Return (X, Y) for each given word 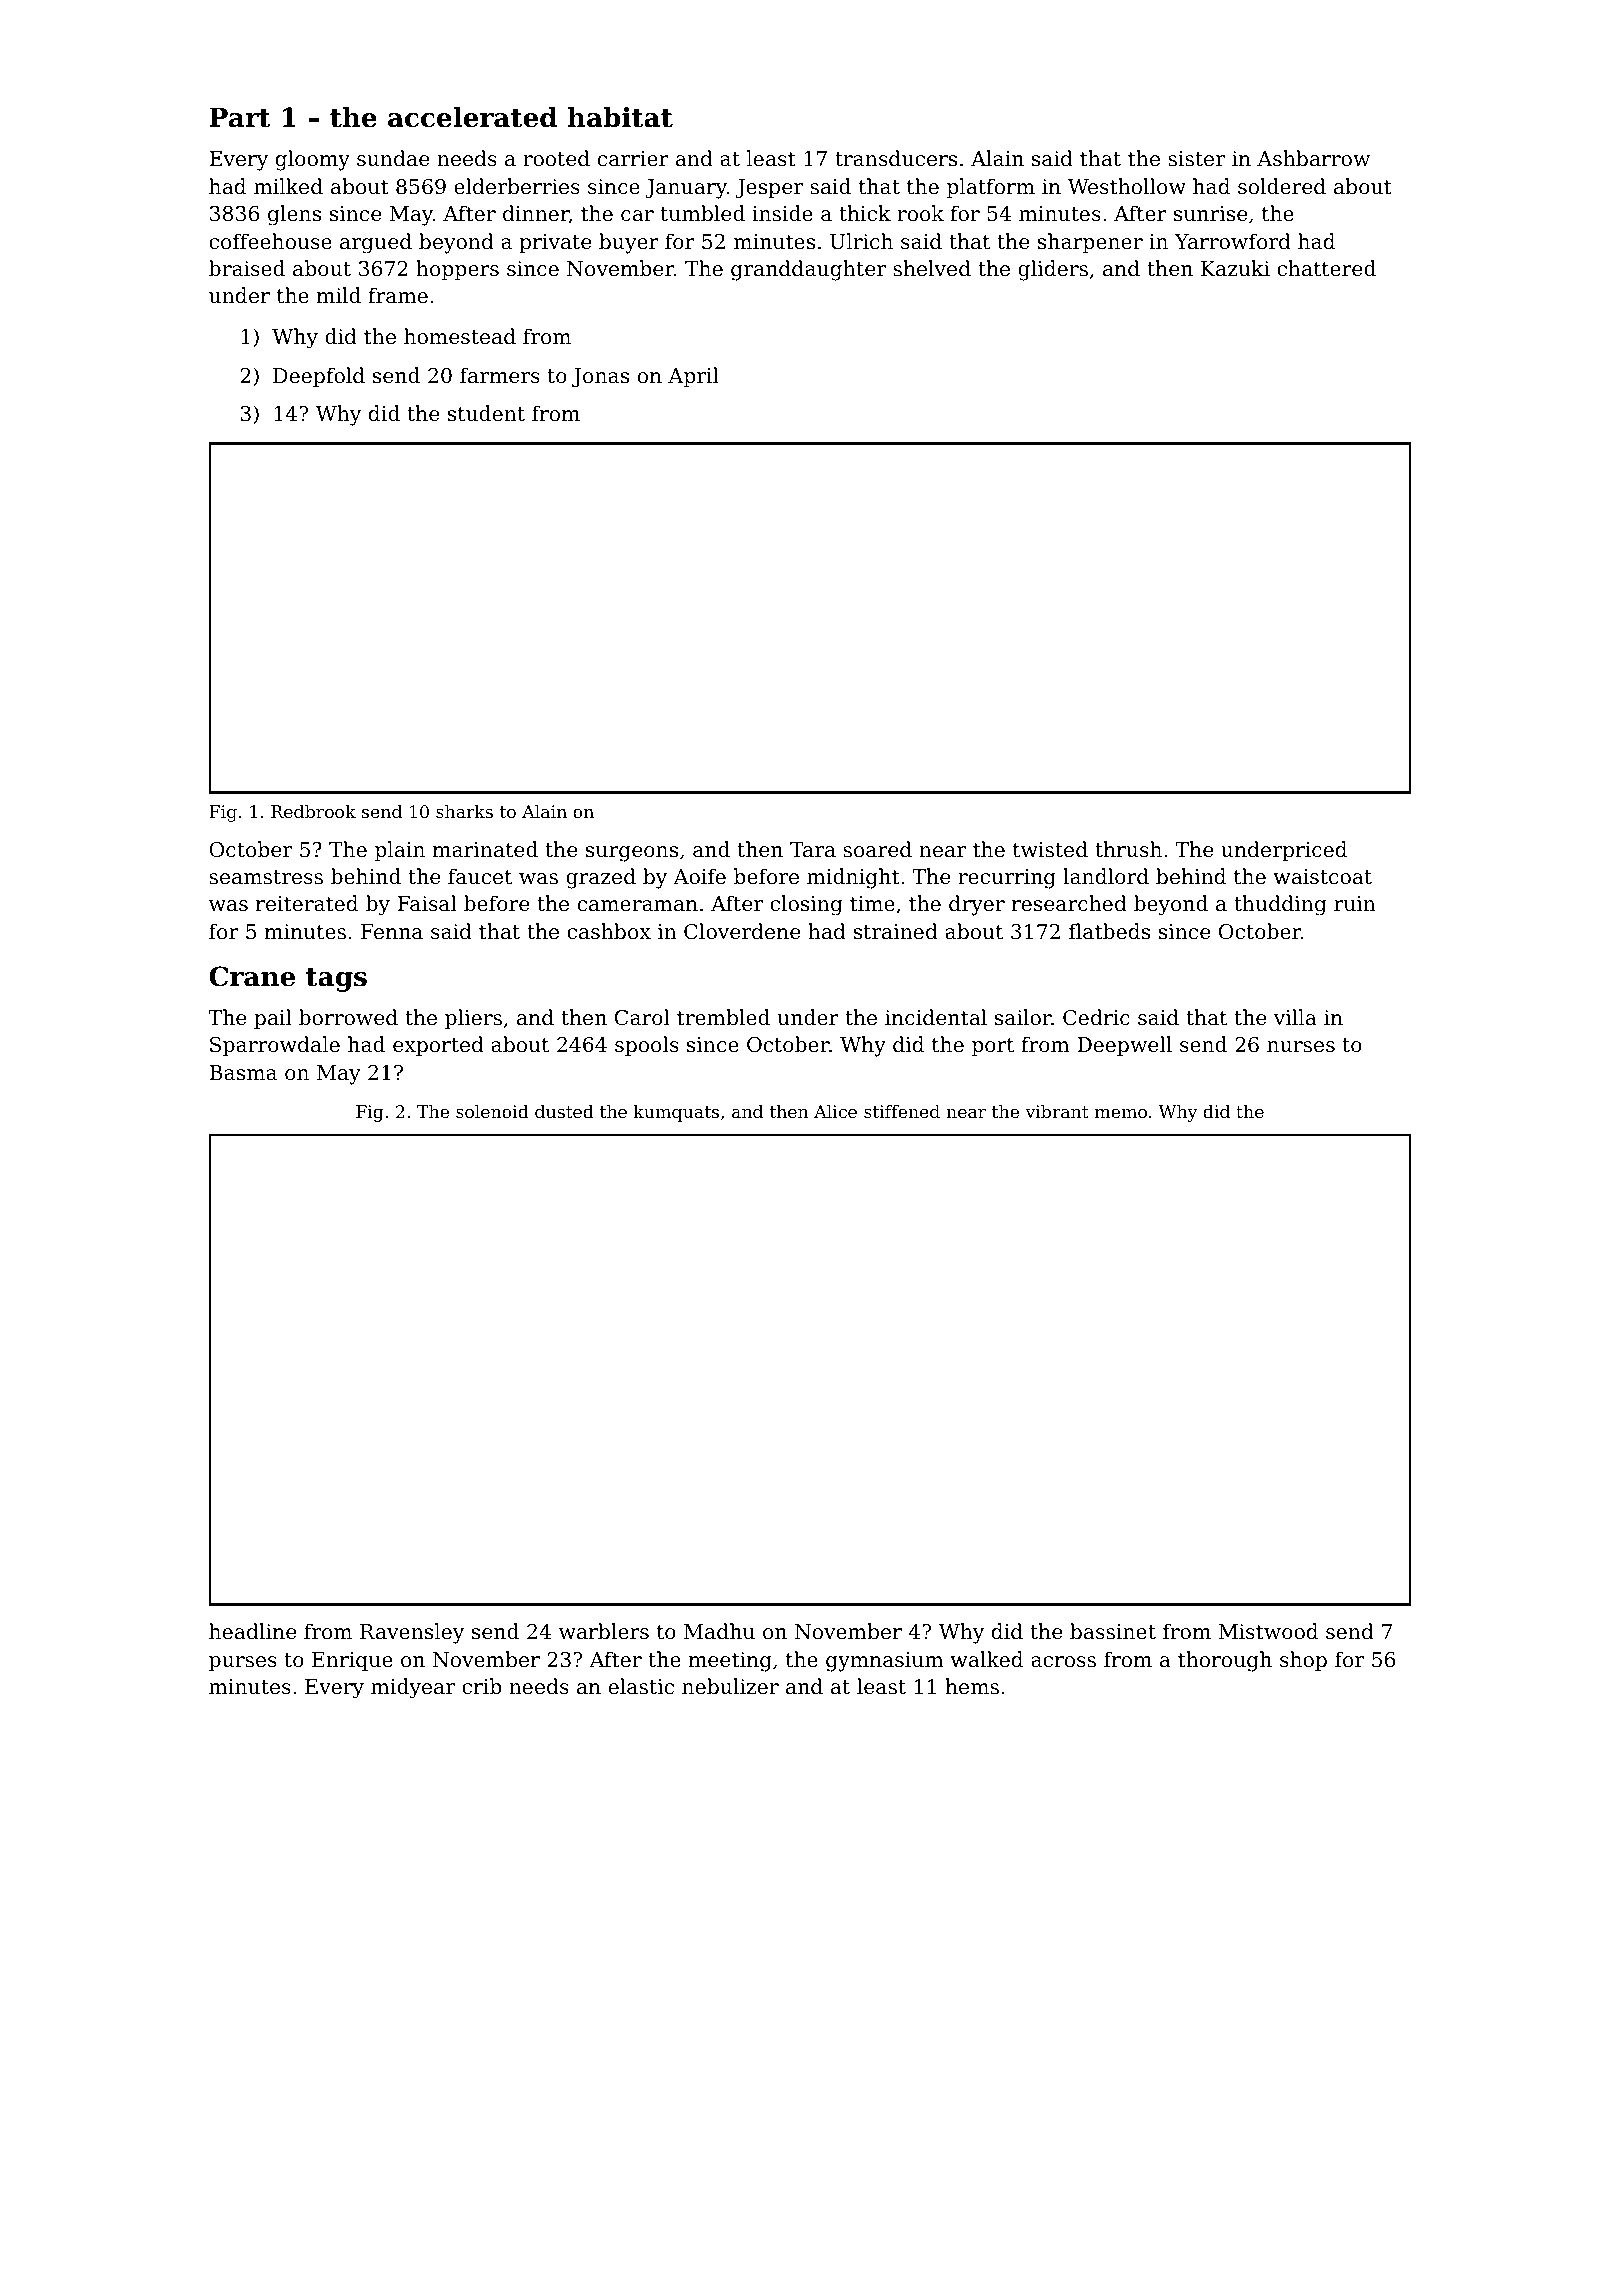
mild (339, 295)
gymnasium (885, 1662)
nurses (1301, 1047)
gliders (1053, 270)
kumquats (676, 1113)
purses (243, 1664)
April (693, 377)
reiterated (307, 903)
